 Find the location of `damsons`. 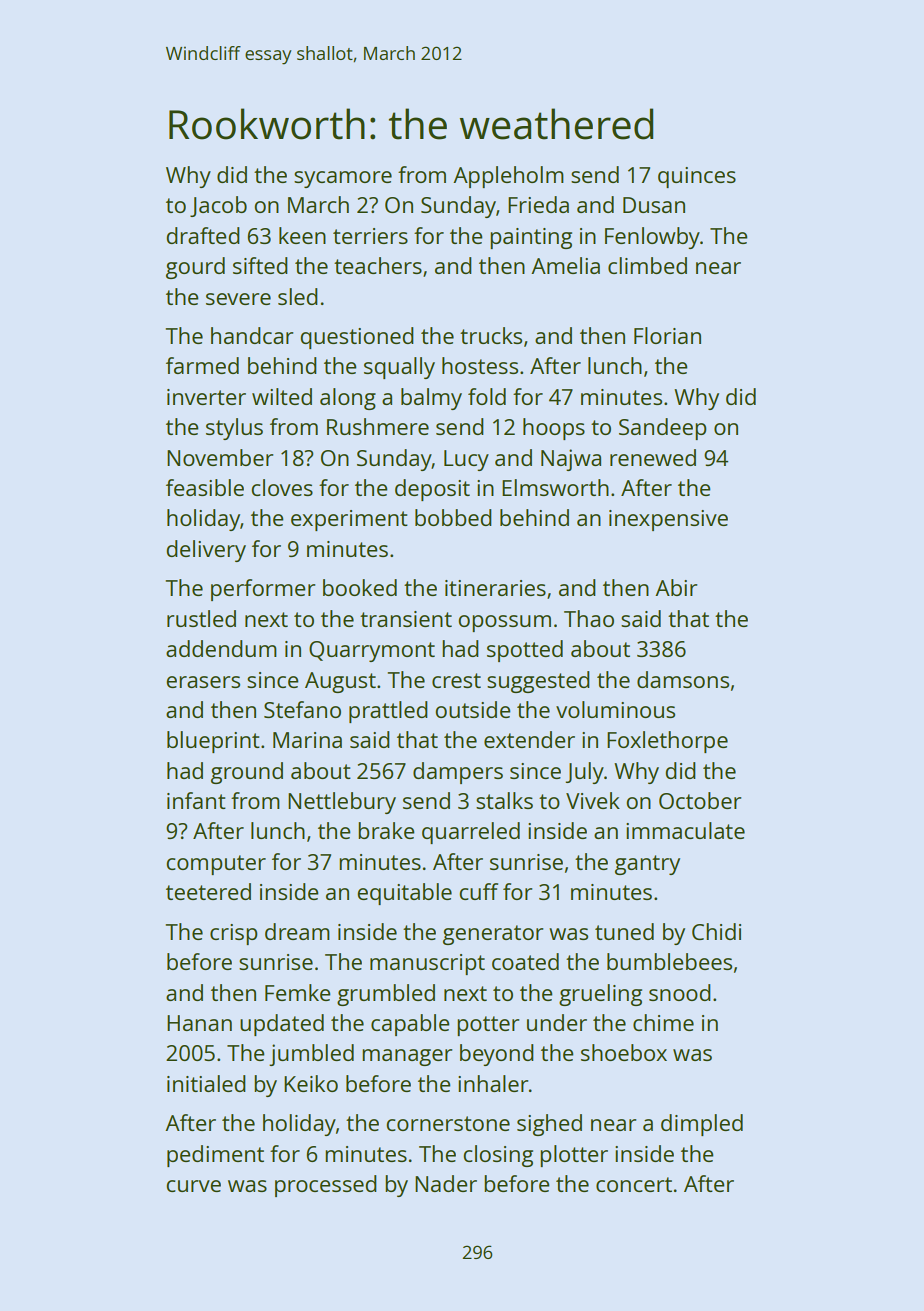

damsons is located at coordinates (683, 679).
